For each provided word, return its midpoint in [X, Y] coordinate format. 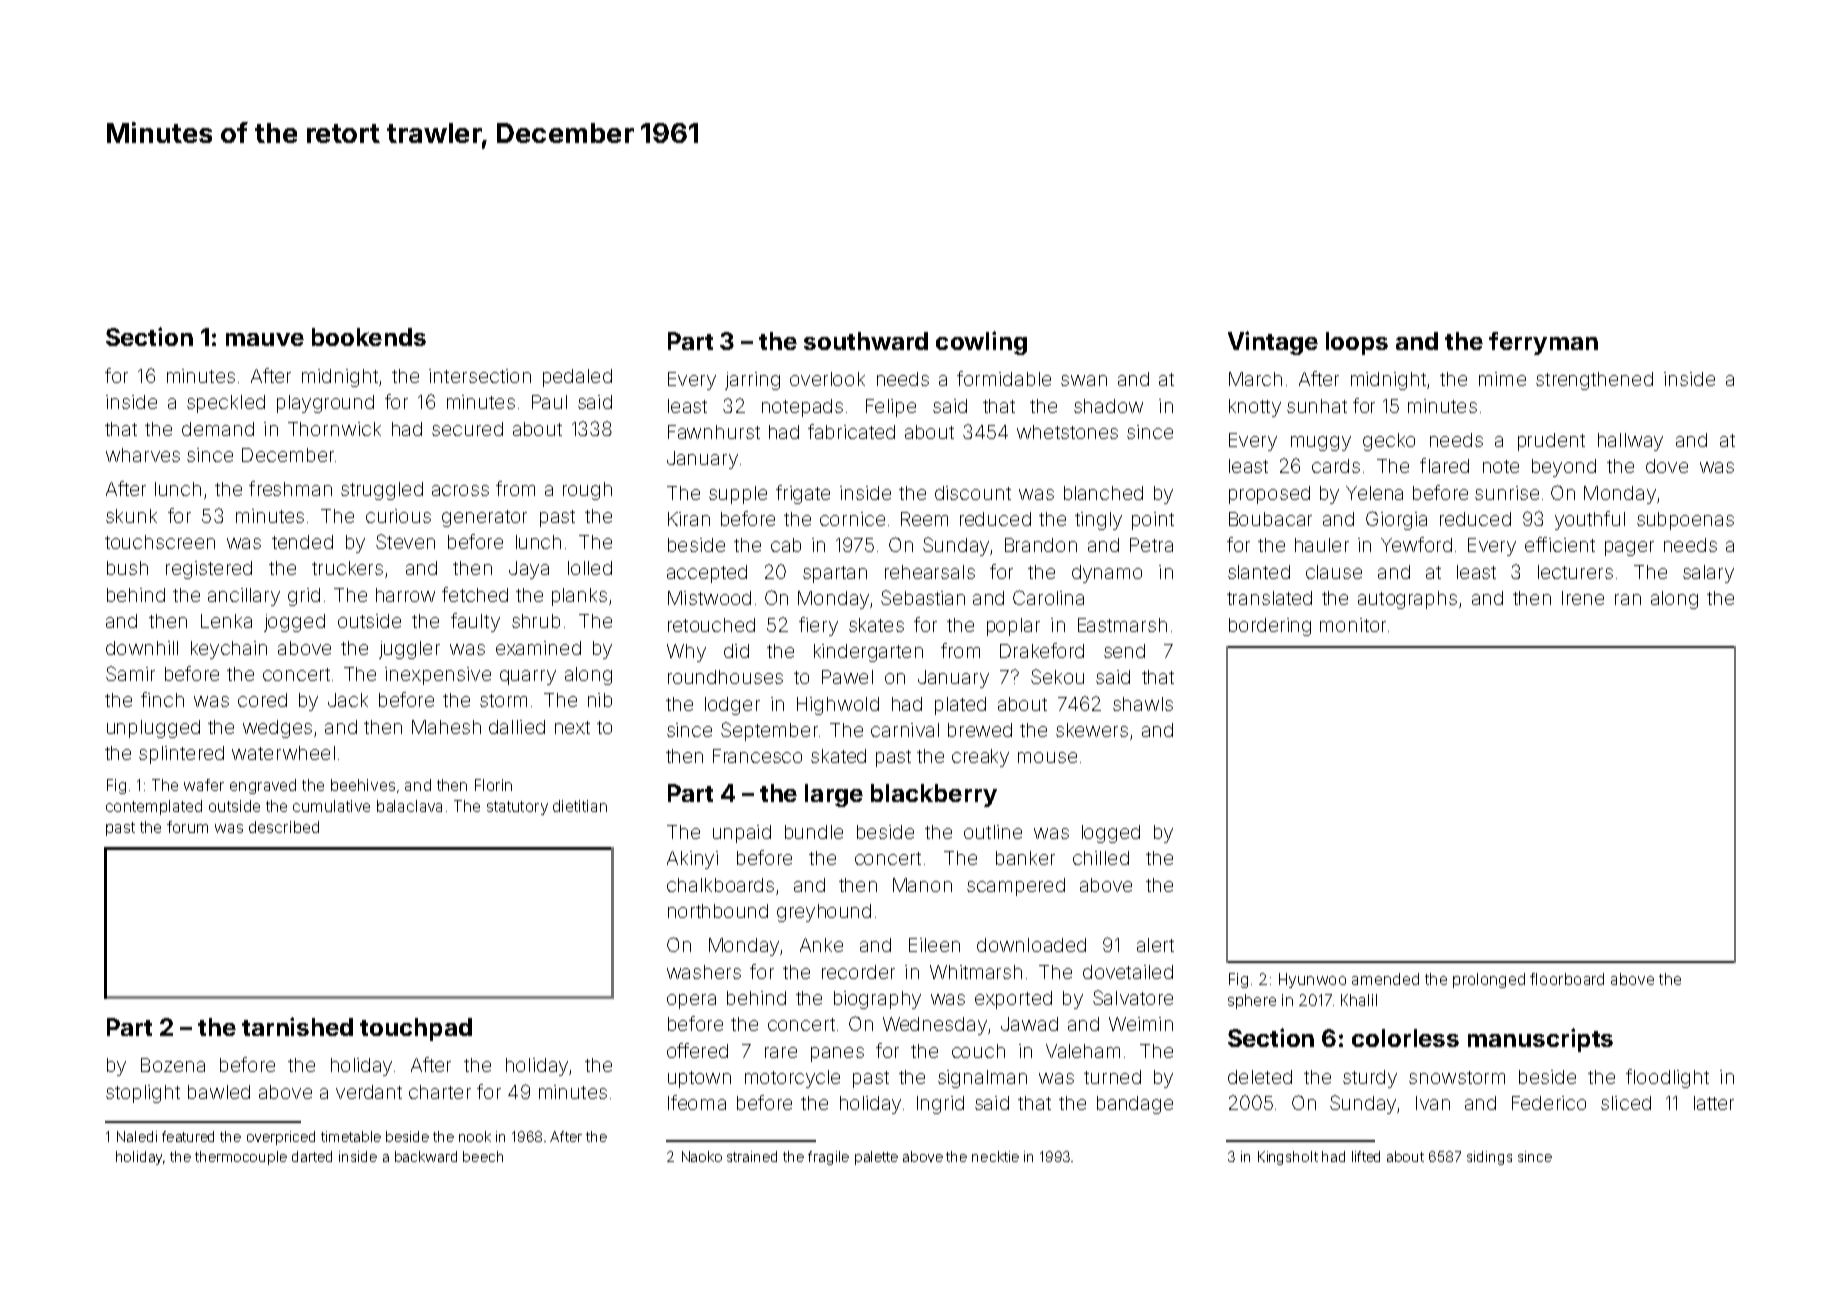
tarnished [297, 1026]
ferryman [1543, 343]
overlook [827, 379]
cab [786, 545]
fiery [818, 626]
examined [538, 648]
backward [426, 1156]
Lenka [226, 621]
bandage [1135, 1105]
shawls [1143, 704]
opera [691, 1001]
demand [218, 429]
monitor [1353, 625]
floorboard [1567, 979]
